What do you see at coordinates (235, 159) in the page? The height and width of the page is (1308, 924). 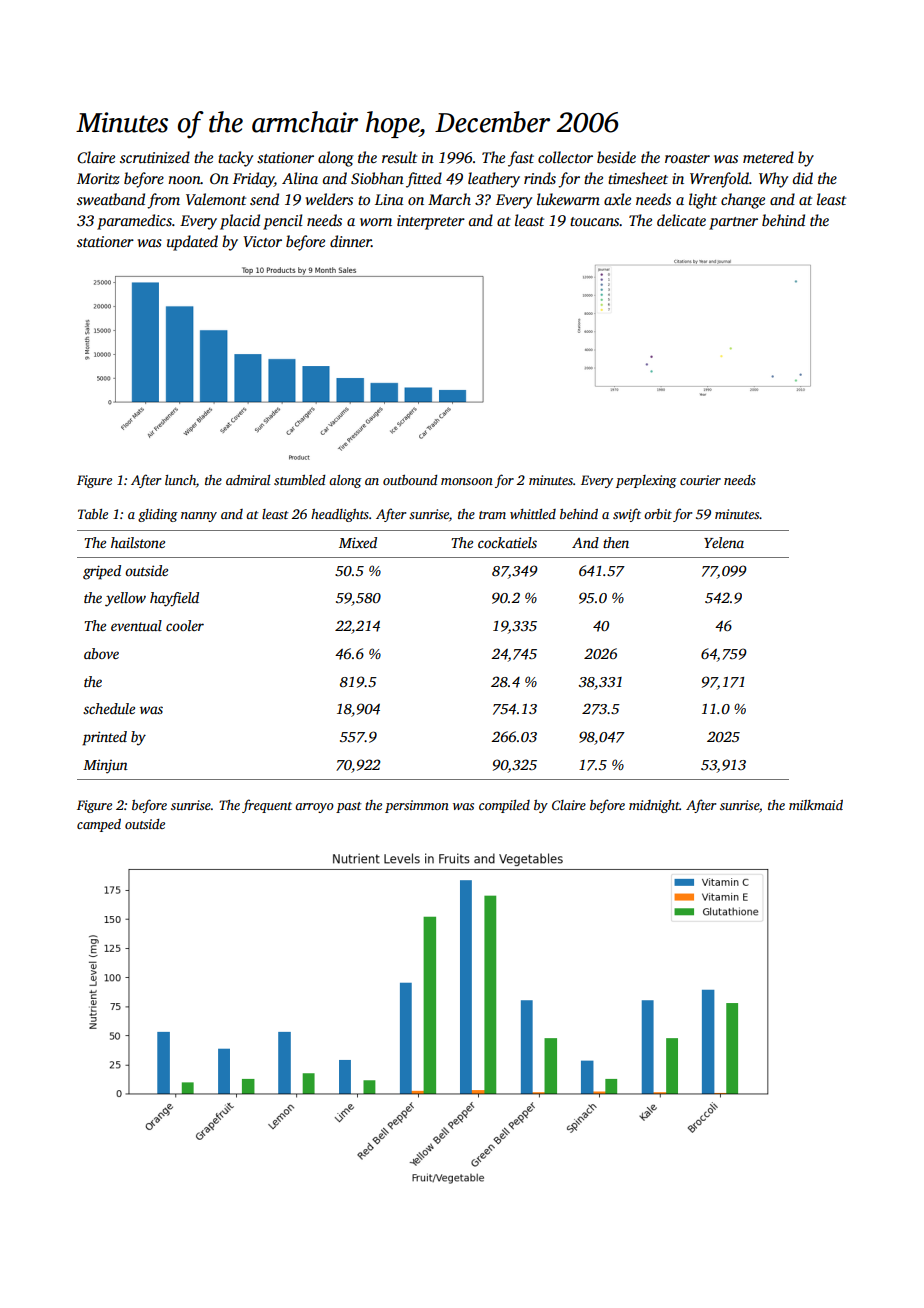 I see `tacky` at bounding box center [235, 159].
